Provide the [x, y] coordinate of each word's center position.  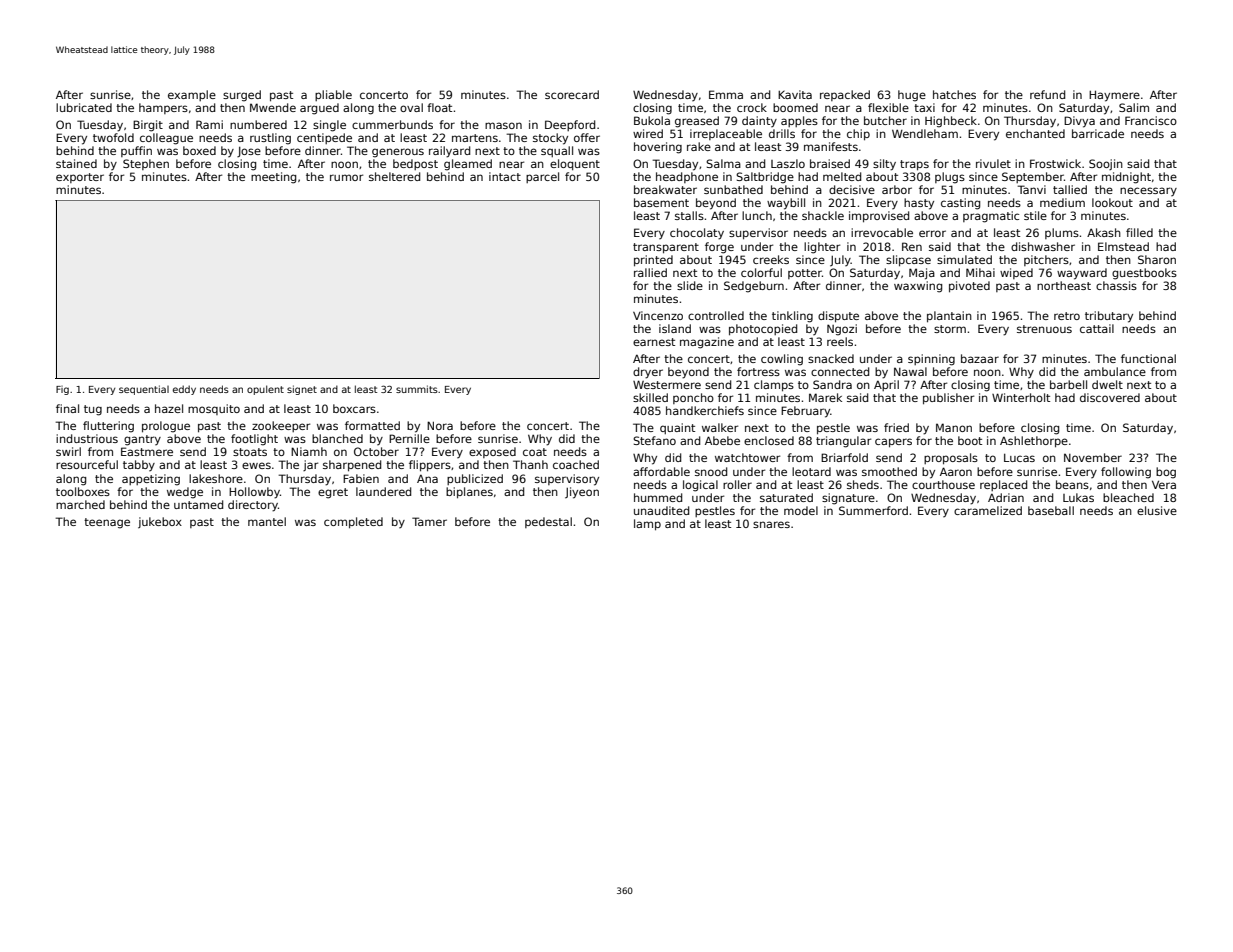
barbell [1068, 384]
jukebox [160, 522]
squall [557, 151]
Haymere [1114, 96]
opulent [265, 390]
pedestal [548, 522]
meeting [273, 178]
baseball [1051, 510]
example [192, 95]
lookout [1112, 202]
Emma [726, 94]
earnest [654, 342]
